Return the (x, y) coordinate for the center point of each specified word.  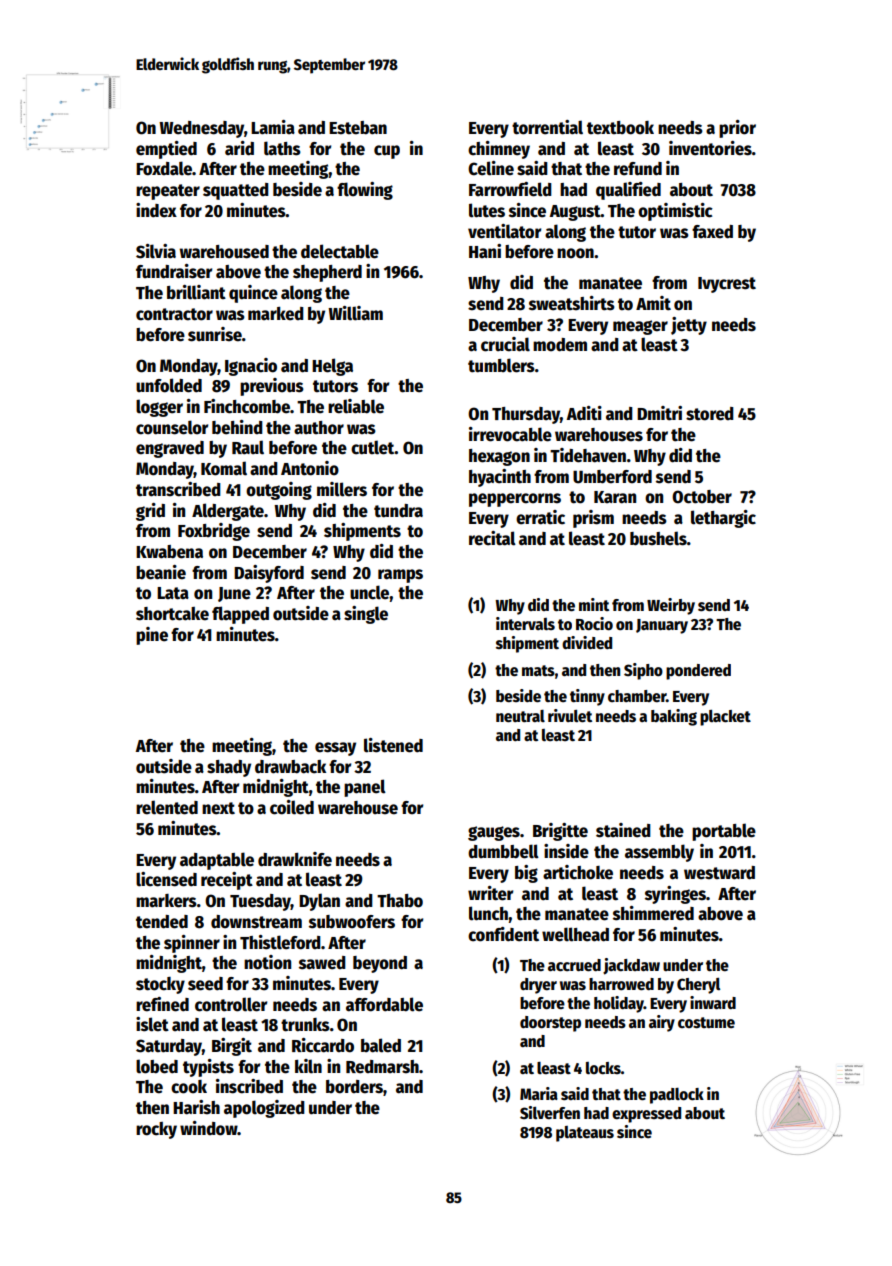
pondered (698, 672)
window (209, 1128)
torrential (547, 127)
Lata (173, 593)
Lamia (273, 127)
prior (737, 129)
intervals (525, 624)
